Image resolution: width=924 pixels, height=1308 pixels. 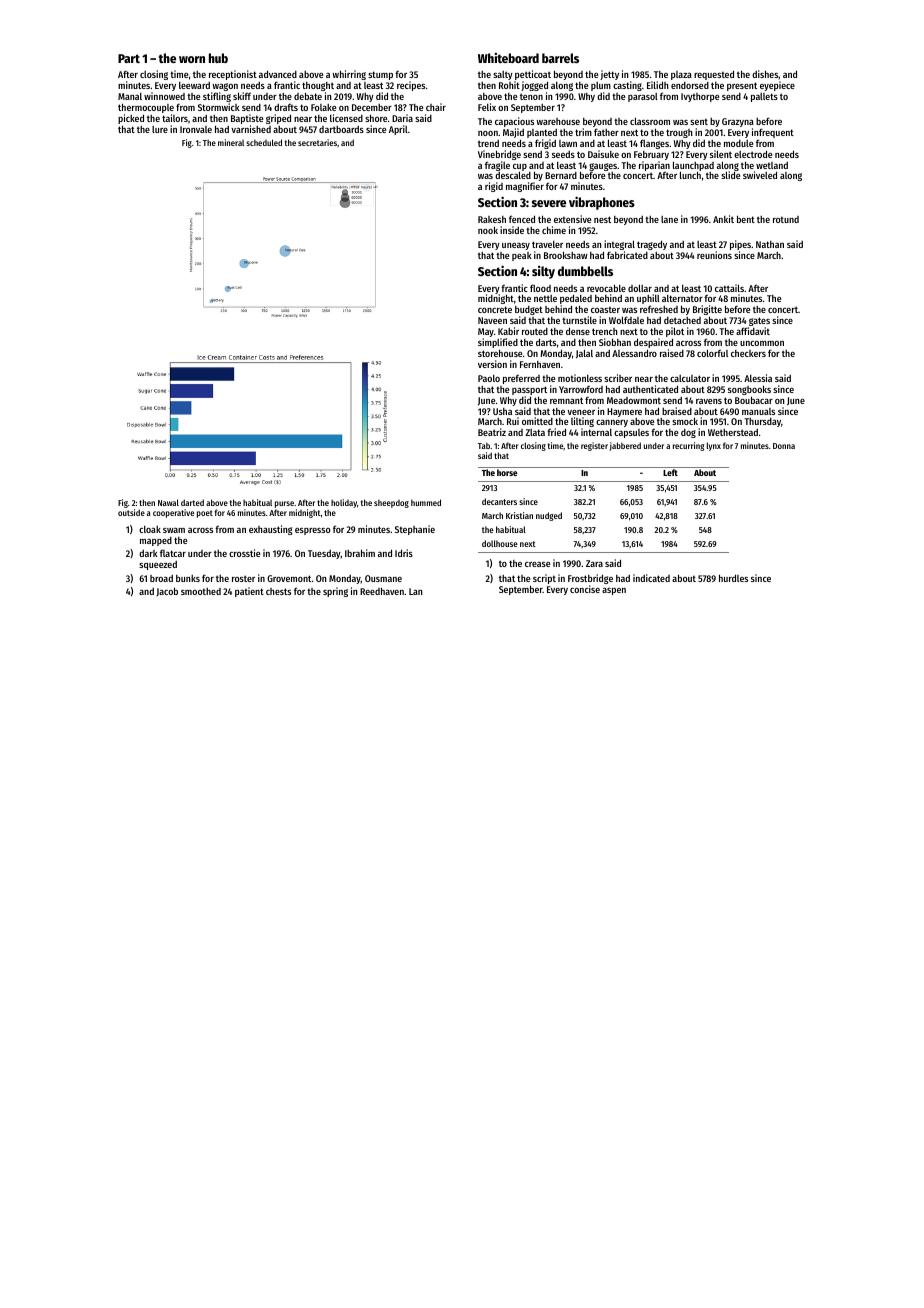 I want to click on Reedhaven, so click(x=382, y=591).
